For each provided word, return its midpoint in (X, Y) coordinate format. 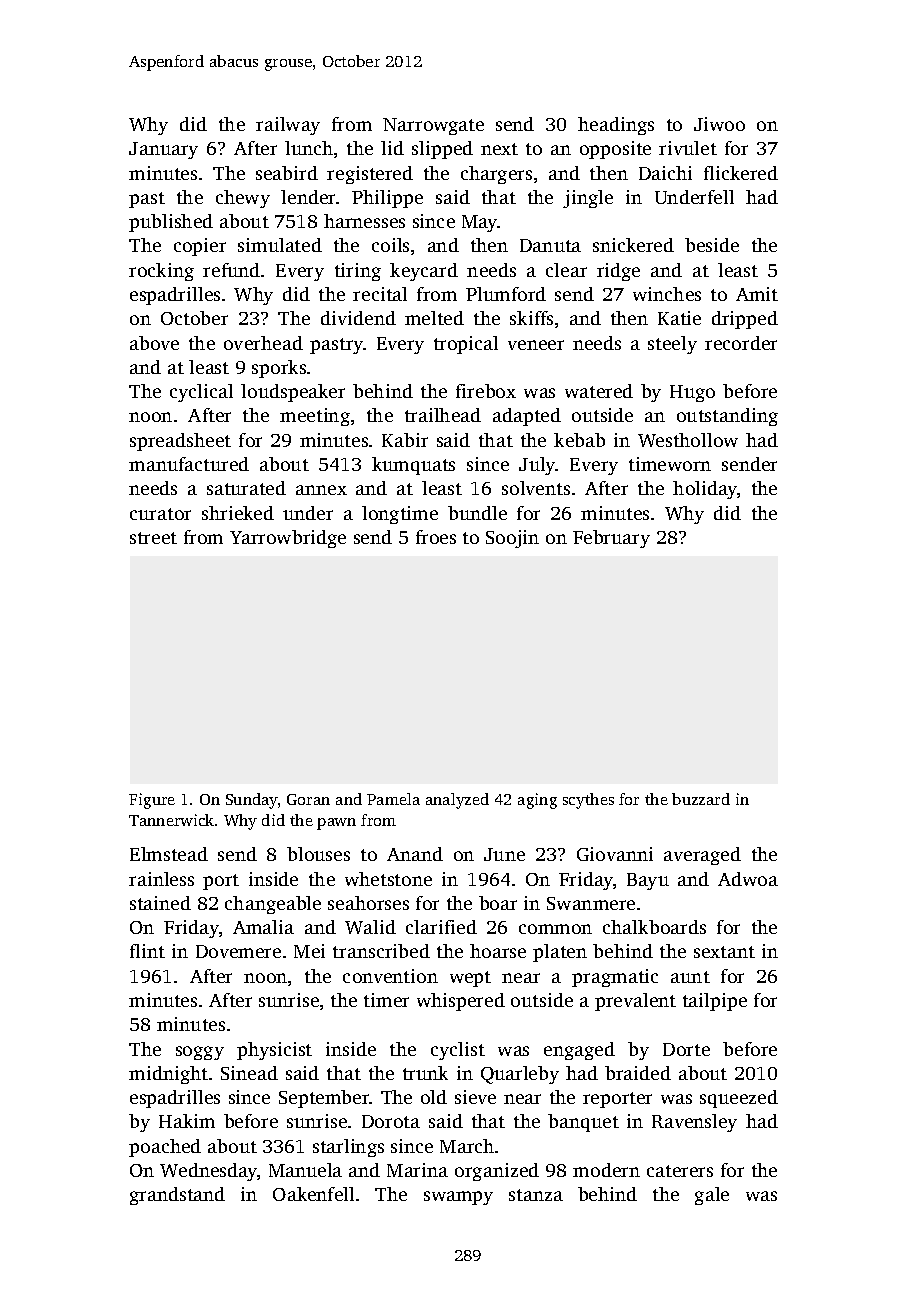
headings (616, 126)
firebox (486, 391)
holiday (705, 490)
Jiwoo (719, 124)
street (153, 538)
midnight (168, 1075)
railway (288, 126)
